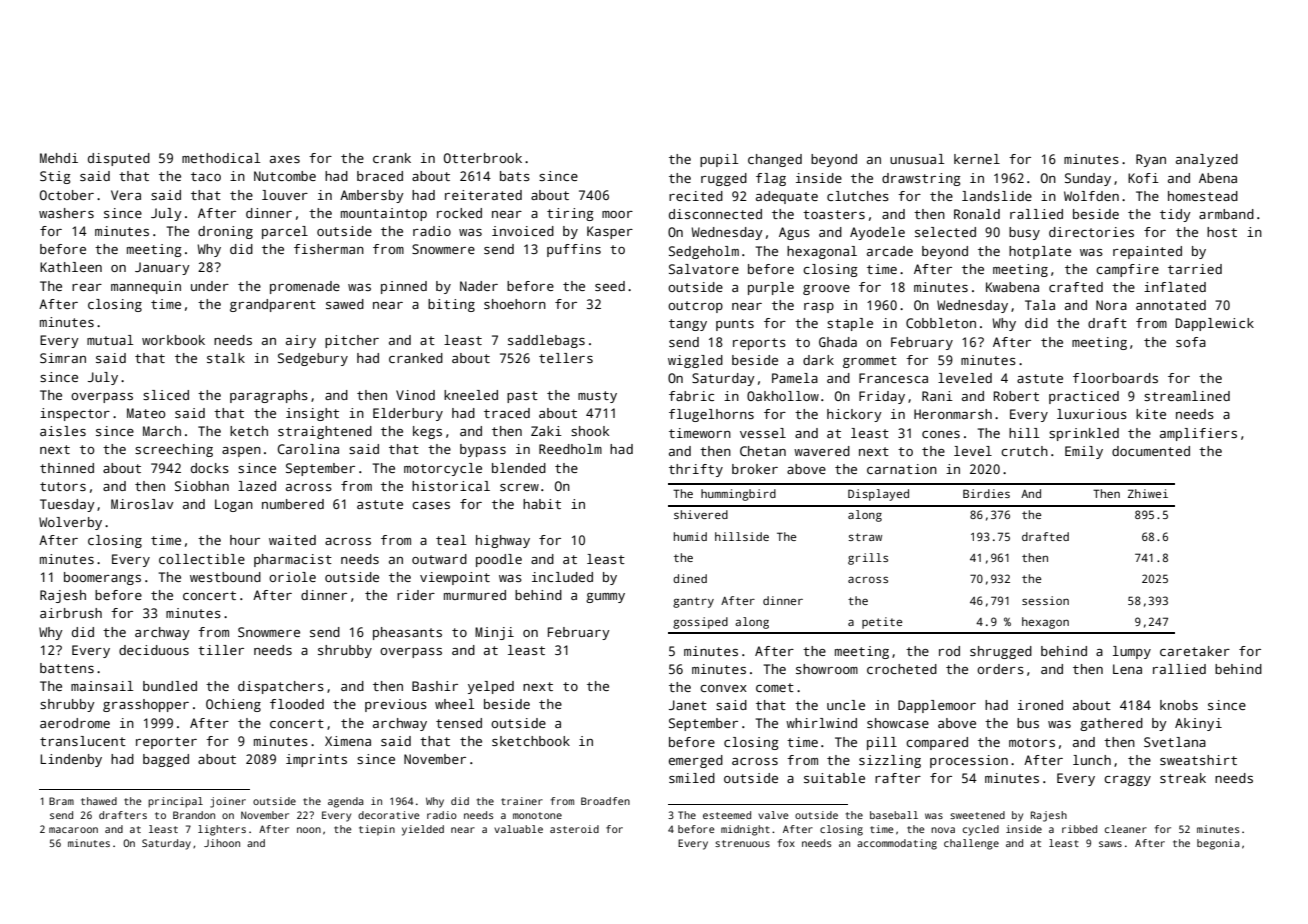  What do you see at coordinates (1215, 324) in the page?
I see `Dapplewick` at bounding box center [1215, 324].
